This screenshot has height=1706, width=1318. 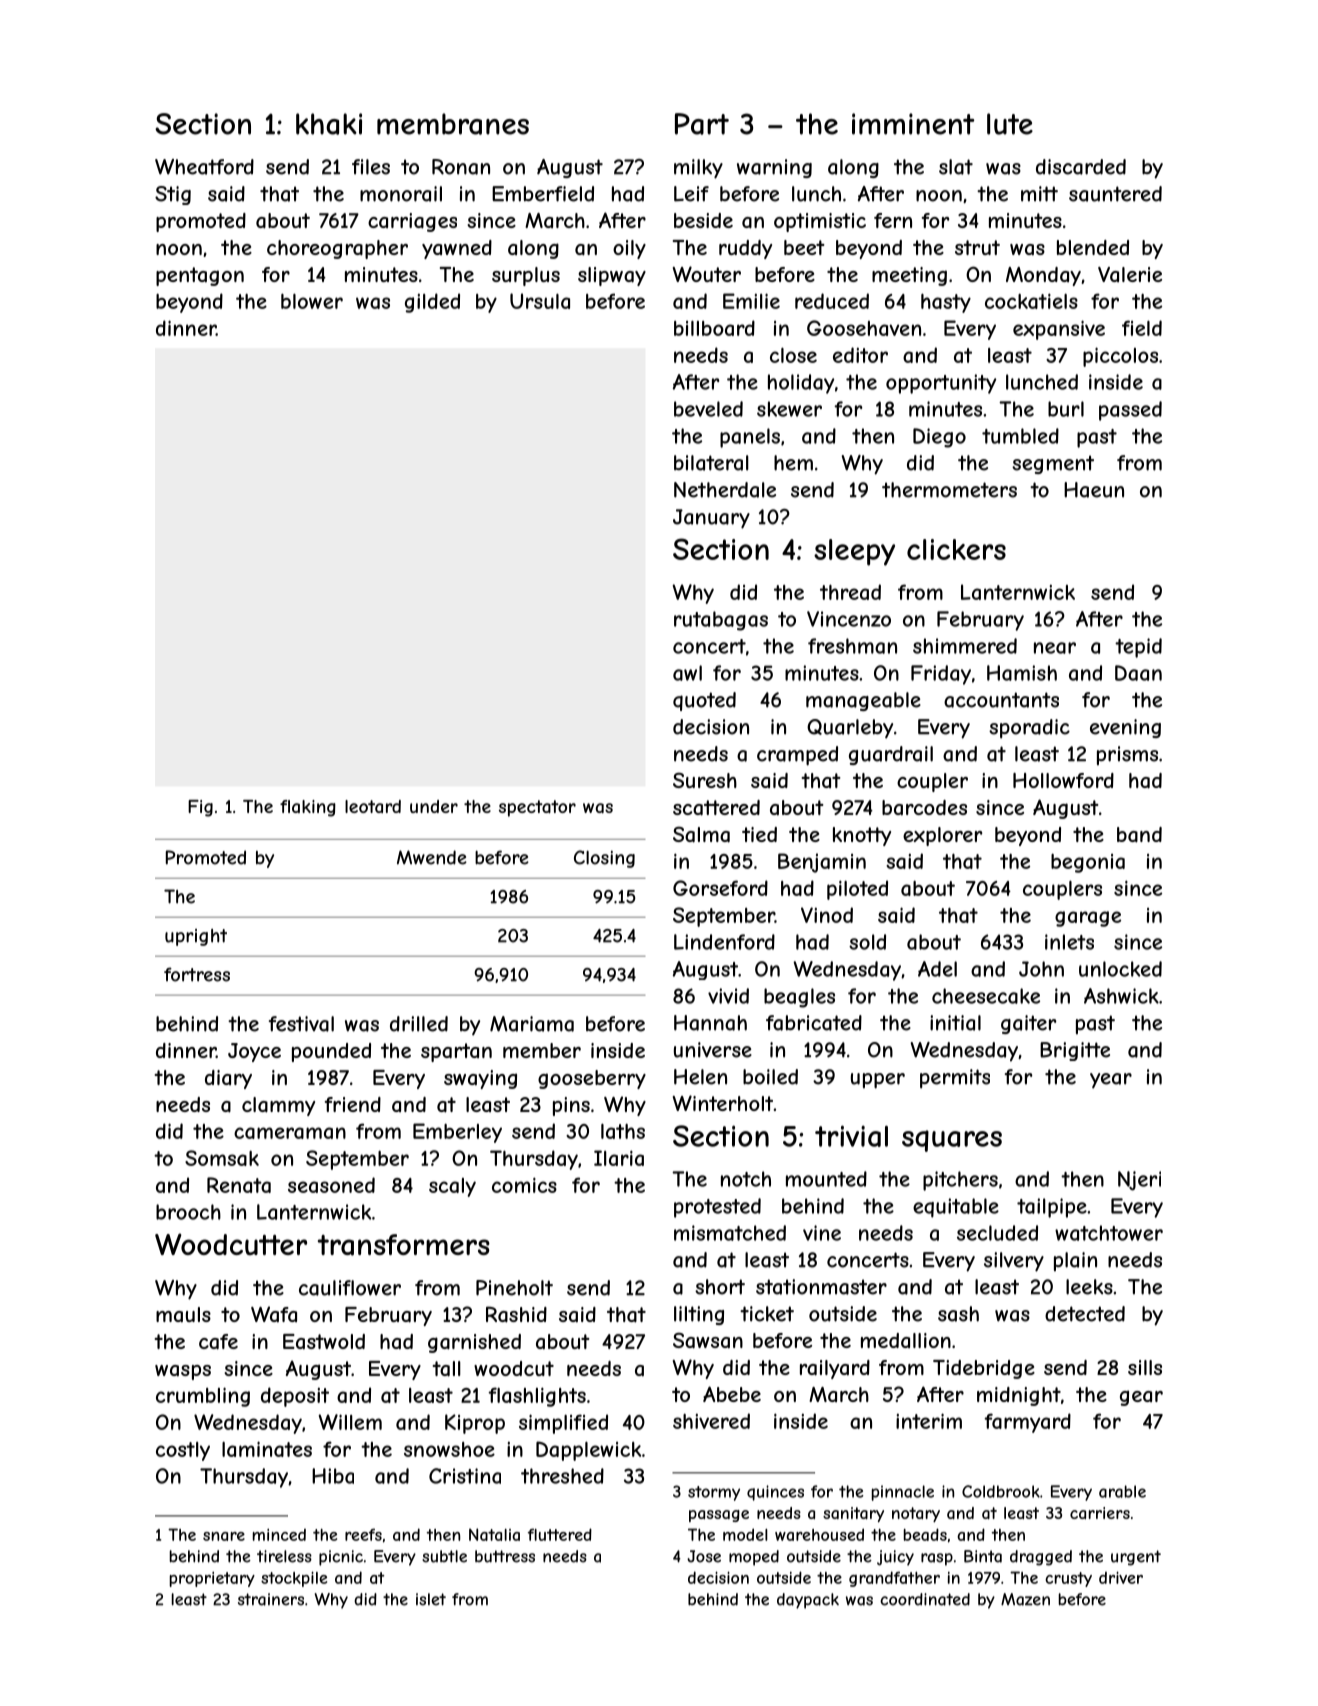 I want to click on imminent, so click(x=913, y=124).
